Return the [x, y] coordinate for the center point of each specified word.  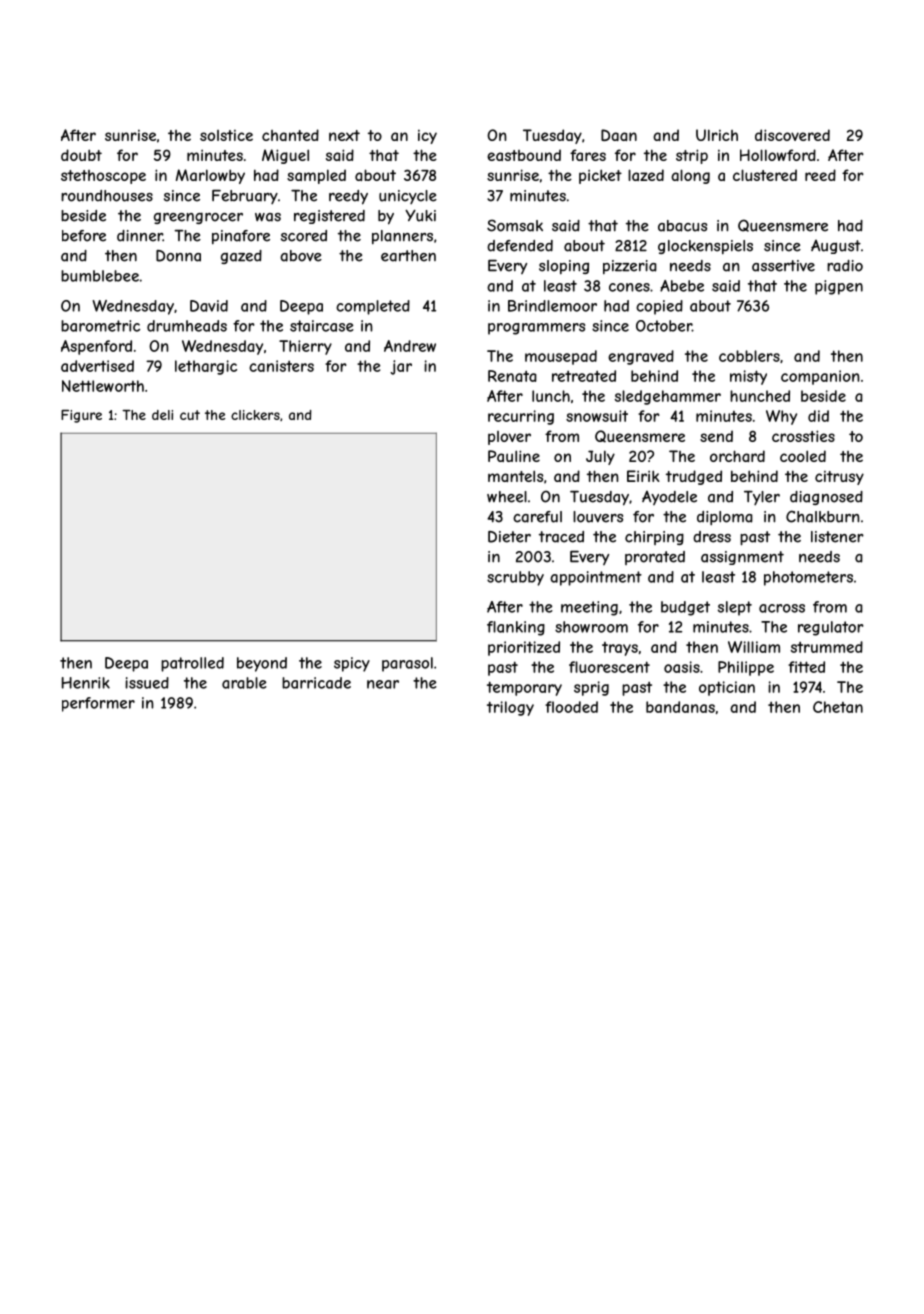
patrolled [192, 664]
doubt [81, 155]
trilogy [510, 708]
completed [373, 307]
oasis [682, 667]
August [836, 247]
